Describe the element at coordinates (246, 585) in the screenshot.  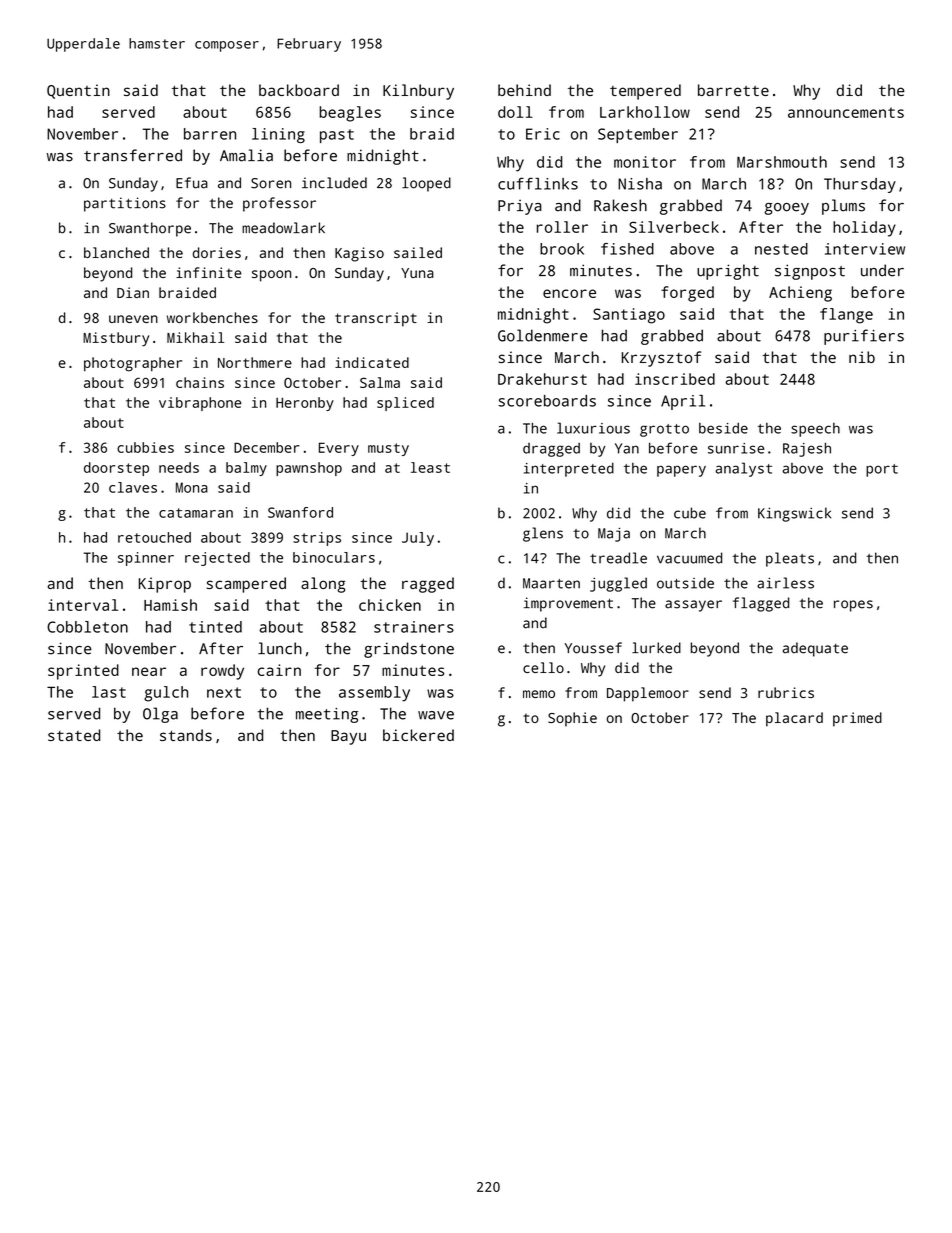
I see `scampered` at that location.
